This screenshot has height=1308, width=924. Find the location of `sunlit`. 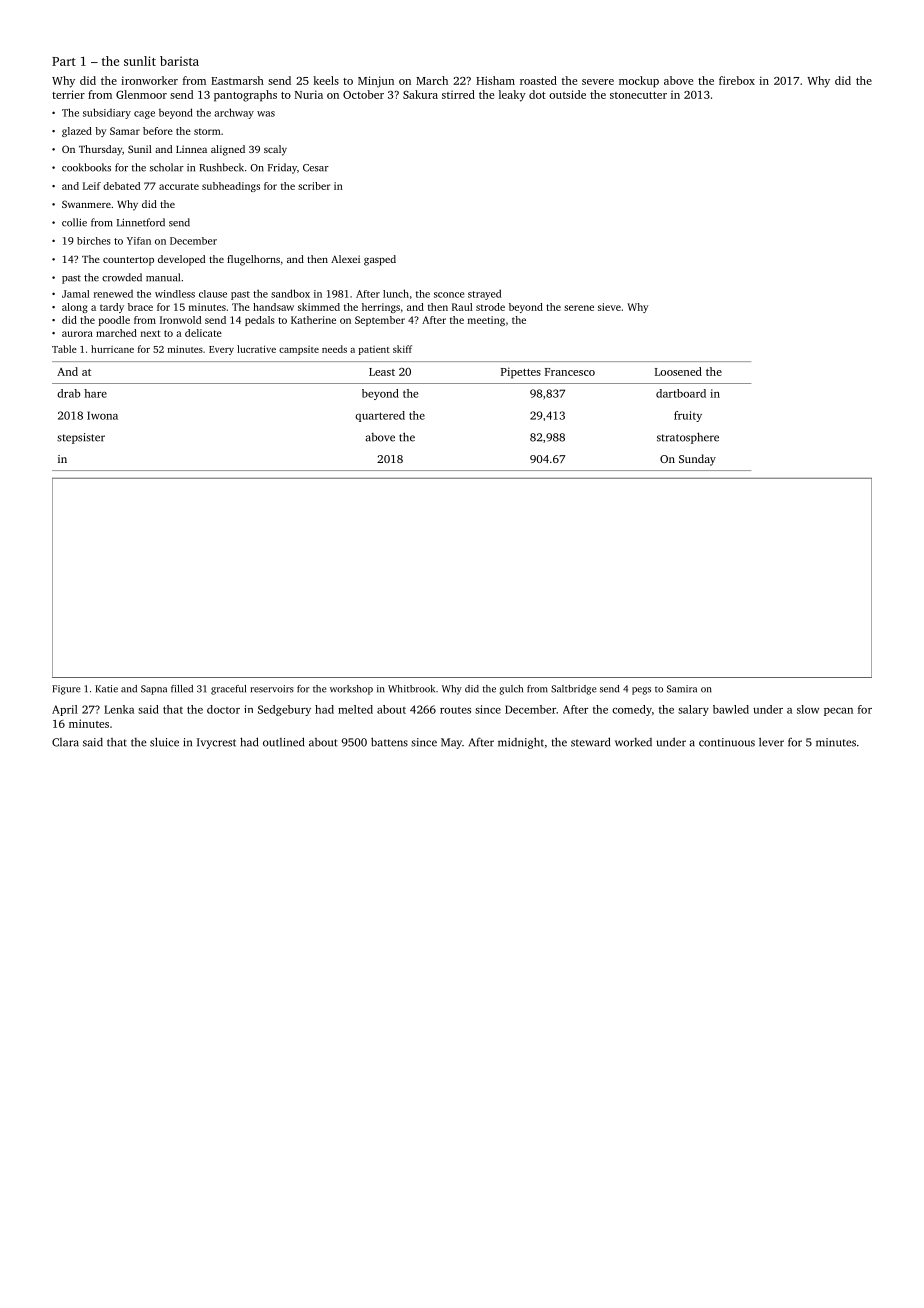

sunlit is located at coordinates (140, 61).
